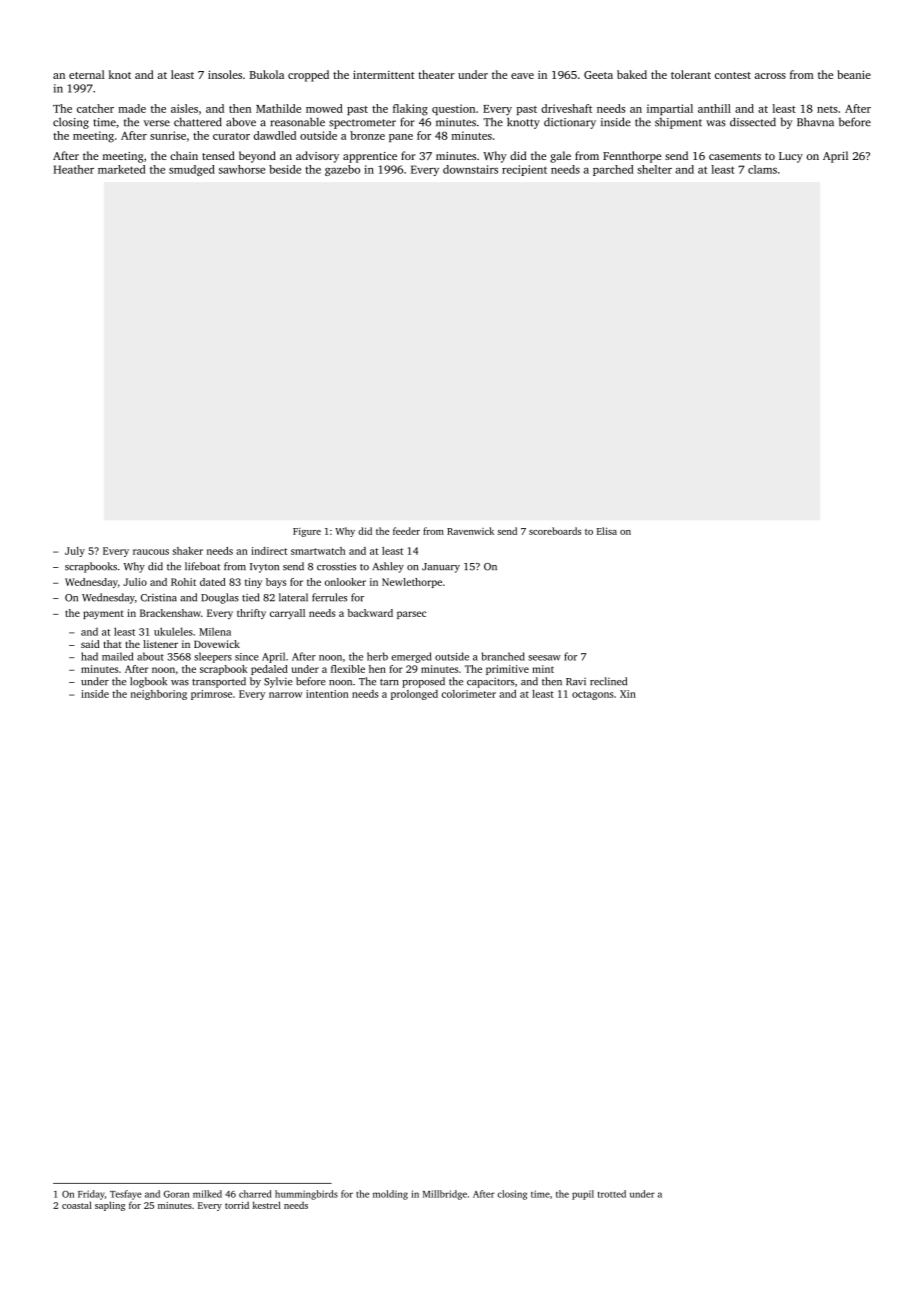 The width and height of the screenshot is (924, 1308). Describe the element at coordinates (267, 74) in the screenshot. I see `Bukola` at that location.
